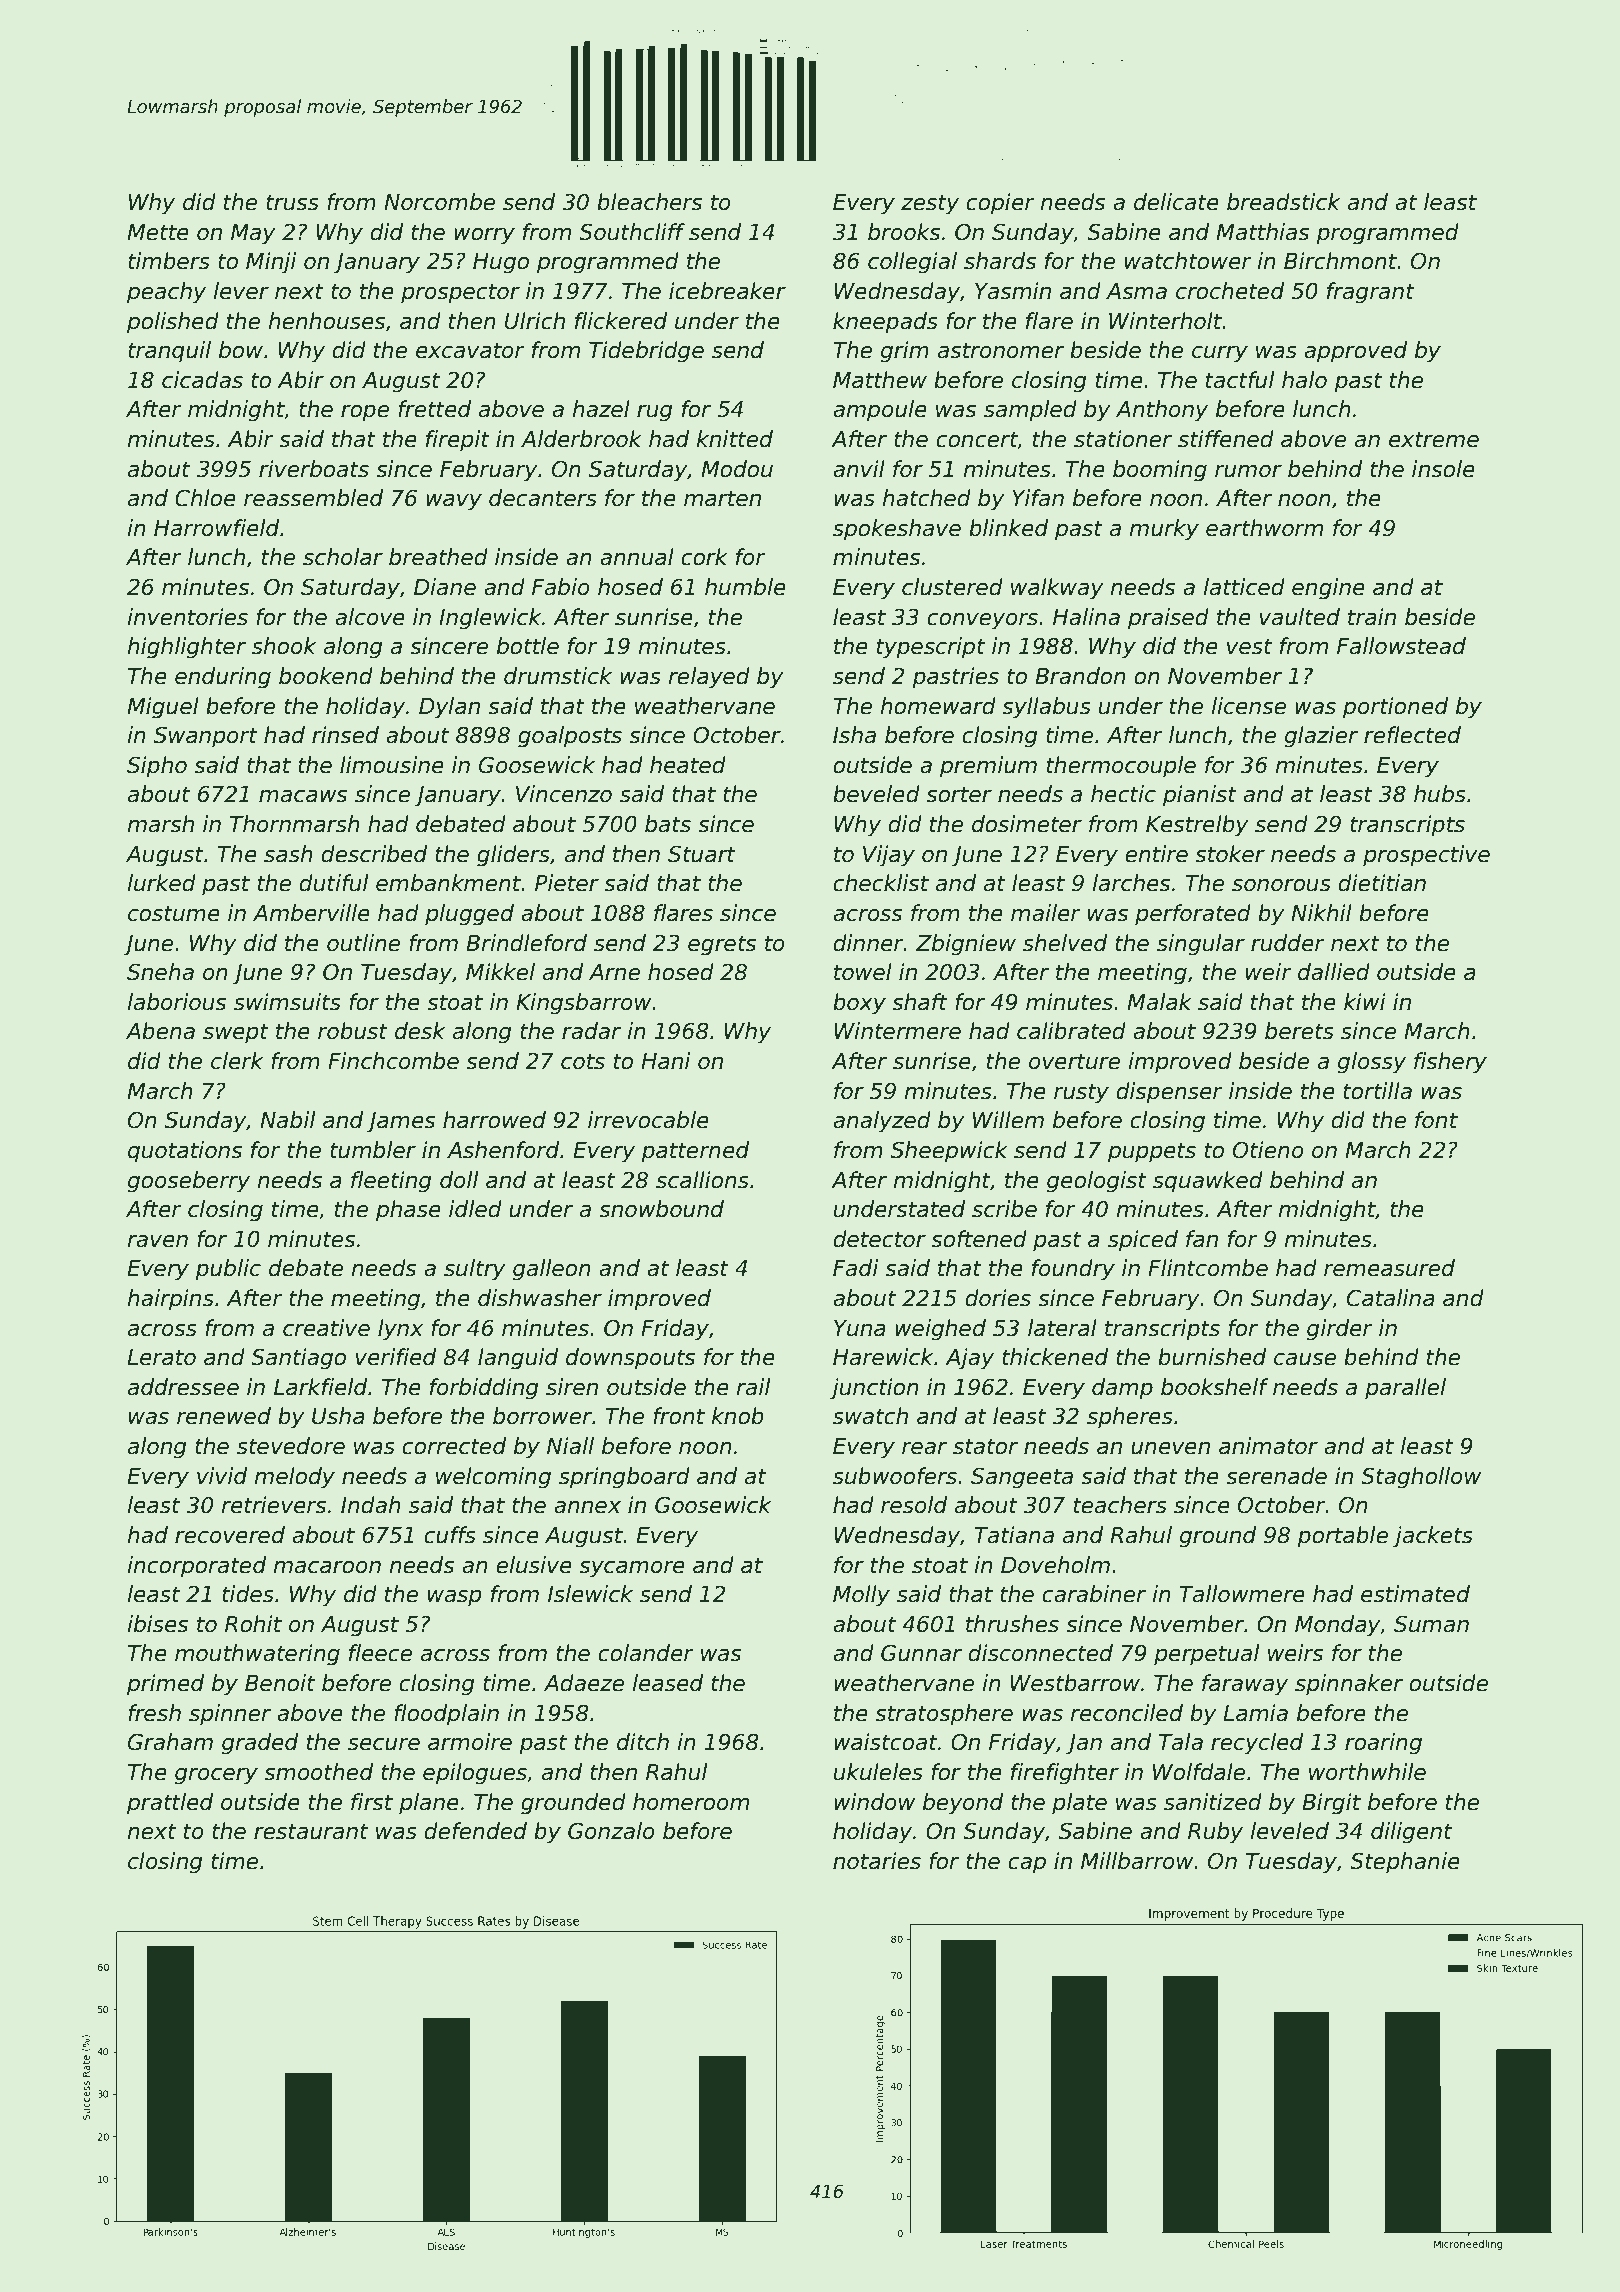  Describe the element at coordinates (237, 1061) in the page. I see `clerk` at that location.
